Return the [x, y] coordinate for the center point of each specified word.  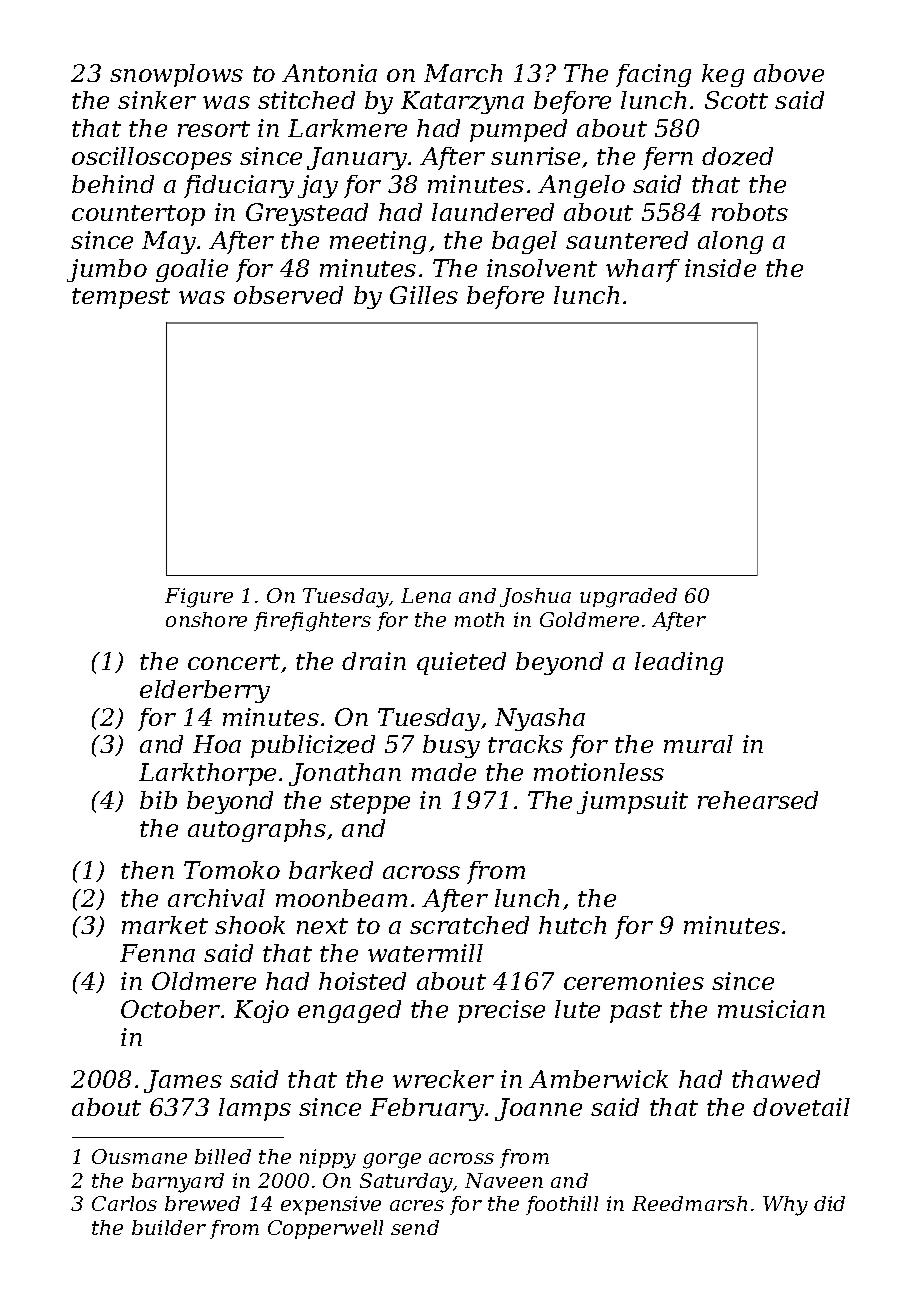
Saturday [406, 1183]
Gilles [424, 295]
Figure [199, 598]
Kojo [261, 1011]
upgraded [628, 598]
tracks [525, 744]
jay [318, 186]
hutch [572, 925]
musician [771, 1009]
